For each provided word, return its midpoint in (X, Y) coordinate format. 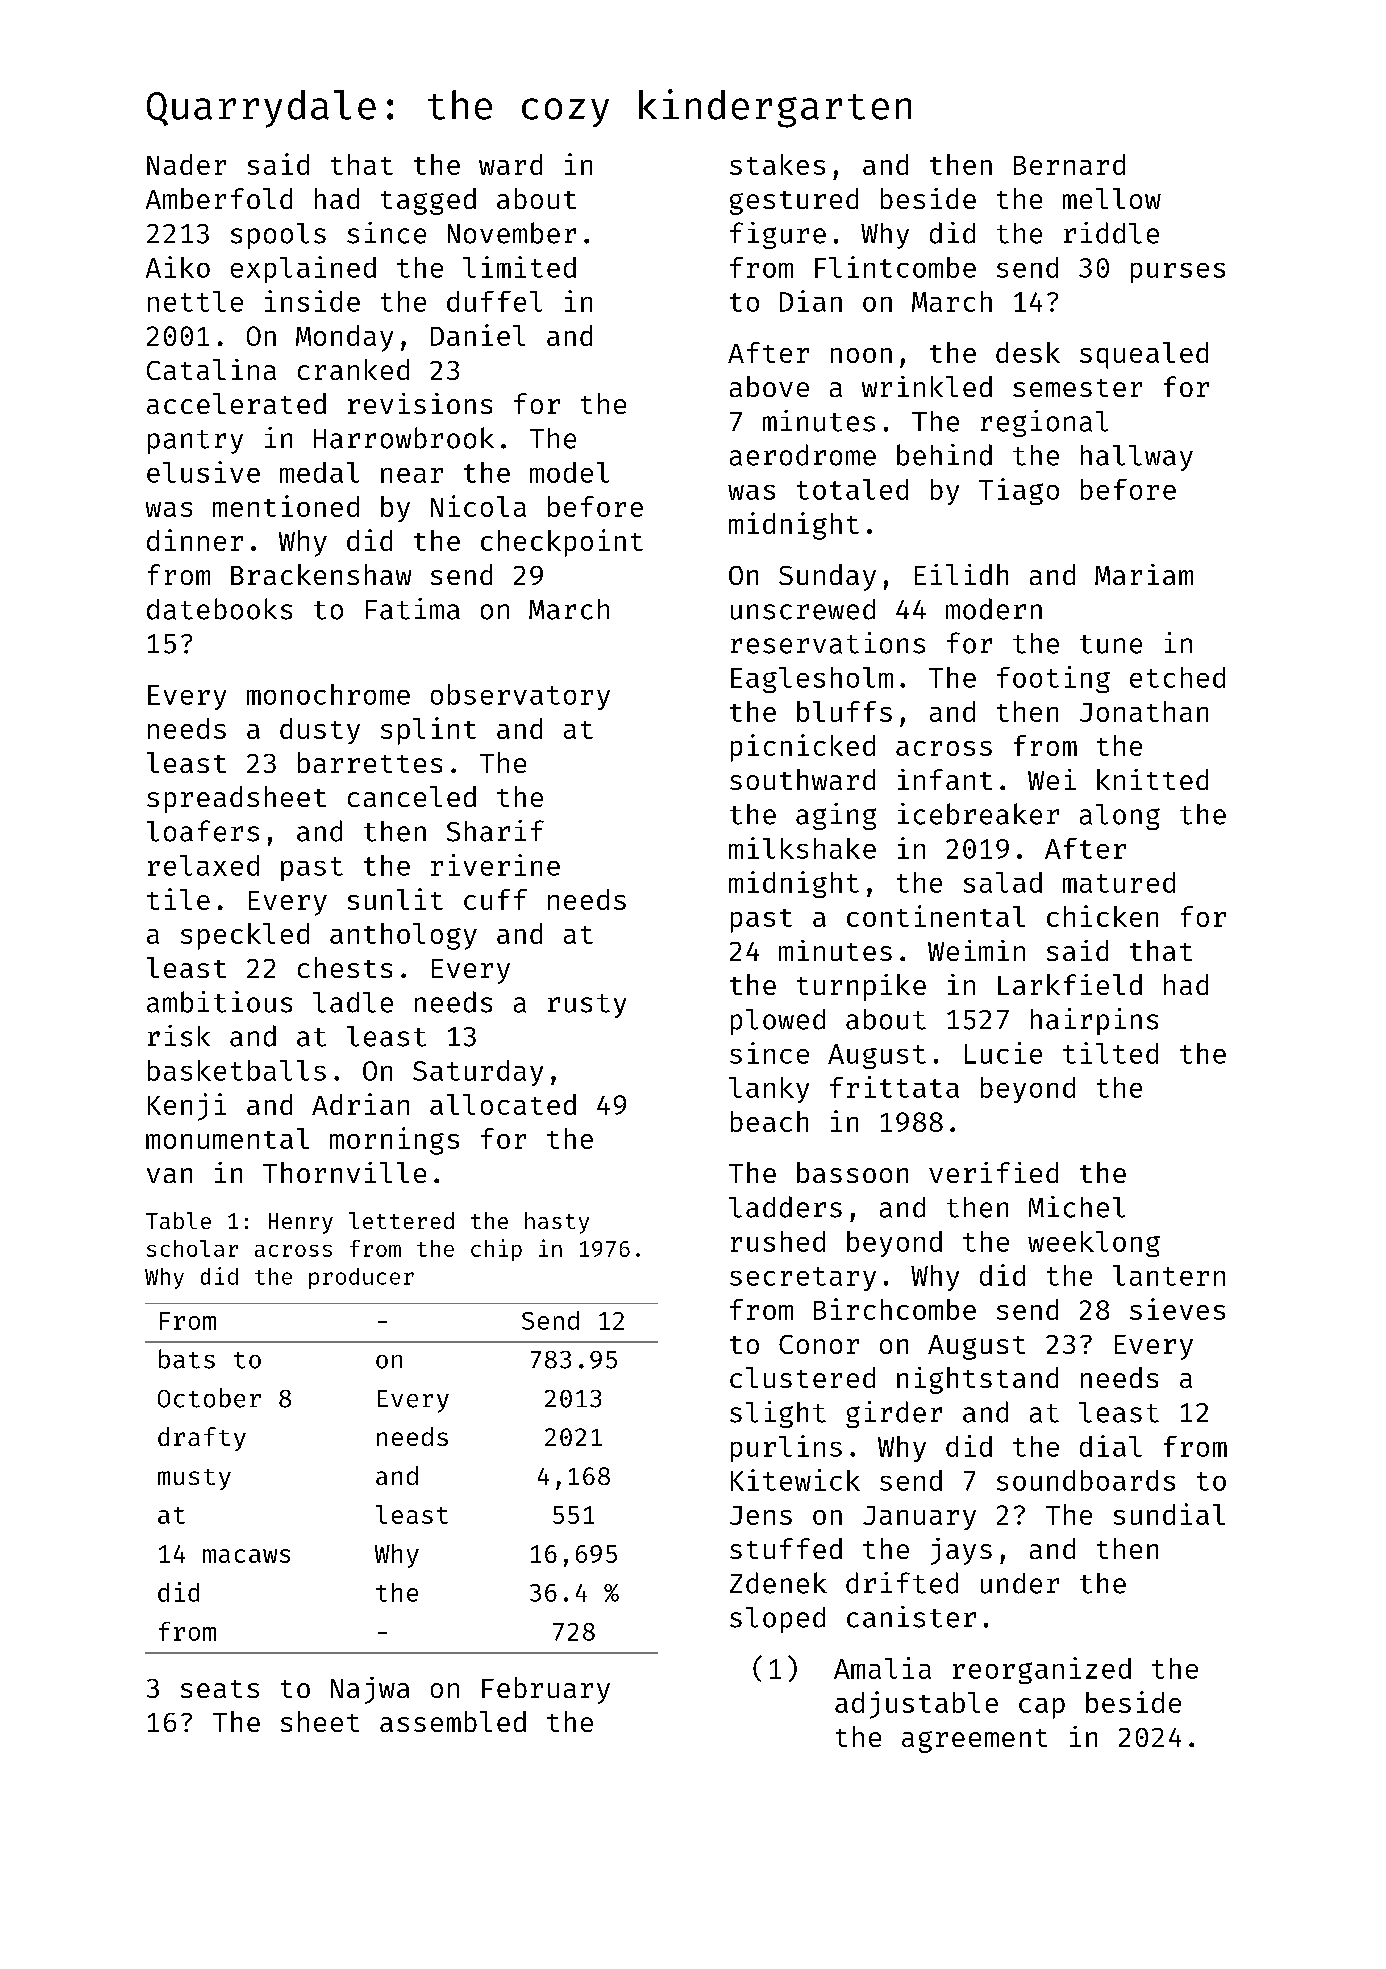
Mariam (1144, 574)
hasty (557, 1223)
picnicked (803, 748)
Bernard (1069, 164)
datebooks (219, 609)
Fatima (413, 609)
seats (220, 1689)
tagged (428, 201)
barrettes (370, 762)
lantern (1169, 1275)
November (512, 233)
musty (194, 1479)
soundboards (1086, 1480)
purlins (786, 1448)
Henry (301, 1223)
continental (936, 916)
